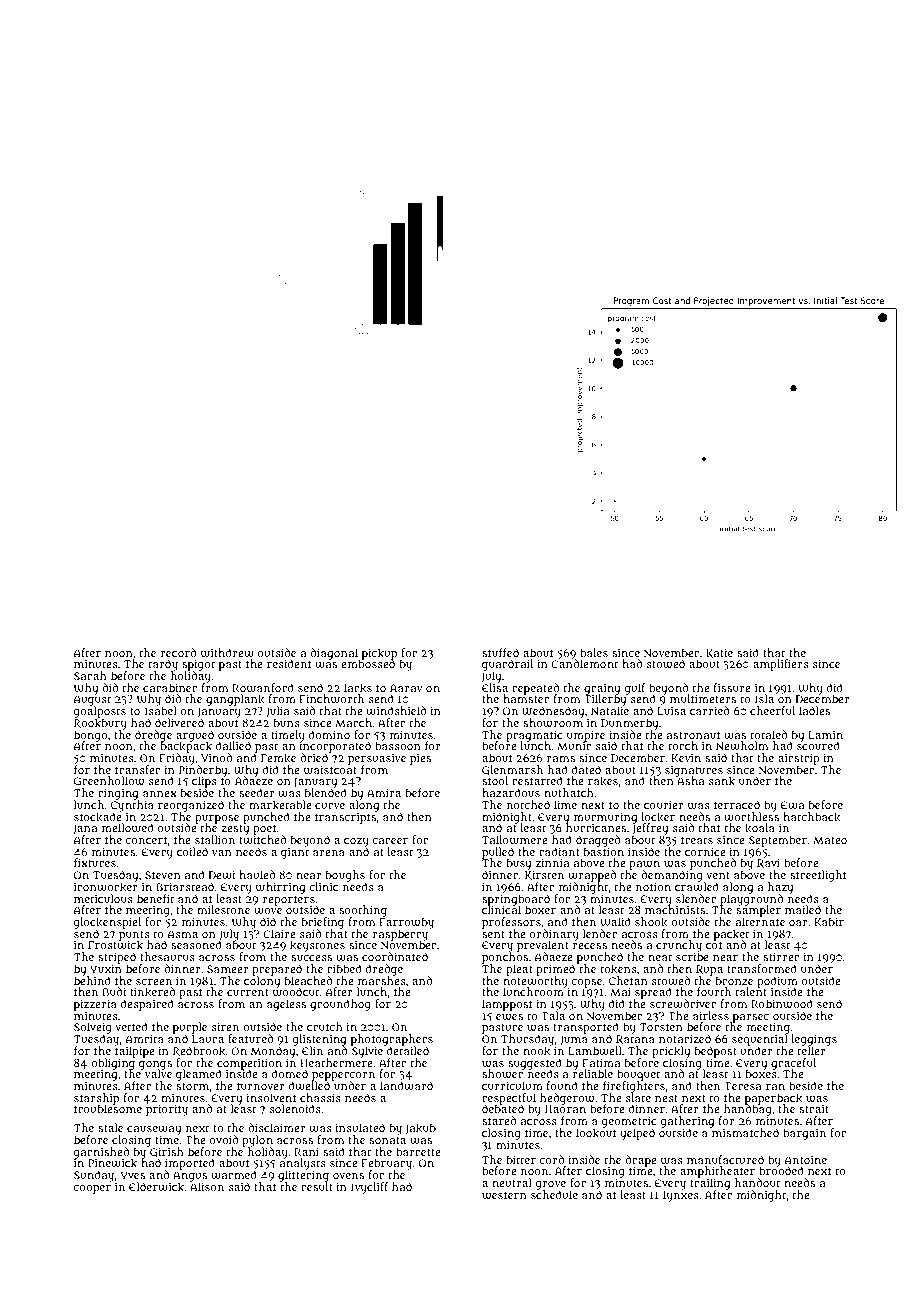 The image size is (924, 1308). What do you see at coordinates (198, 665) in the page?
I see `spigot` at bounding box center [198, 665].
